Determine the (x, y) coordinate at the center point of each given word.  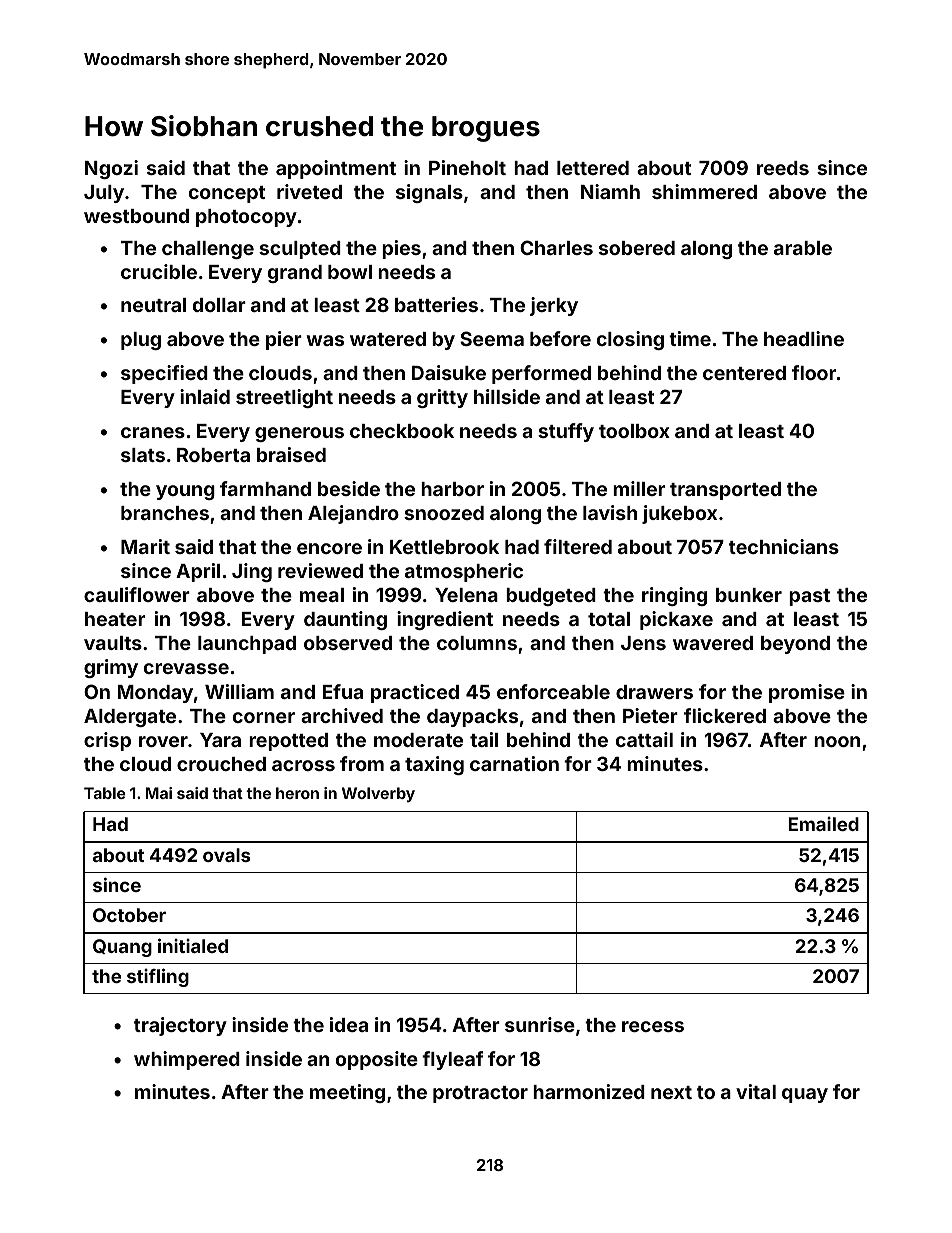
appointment (336, 169)
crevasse (186, 668)
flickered (725, 715)
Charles (556, 247)
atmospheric (464, 572)
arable (803, 248)
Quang (122, 948)
